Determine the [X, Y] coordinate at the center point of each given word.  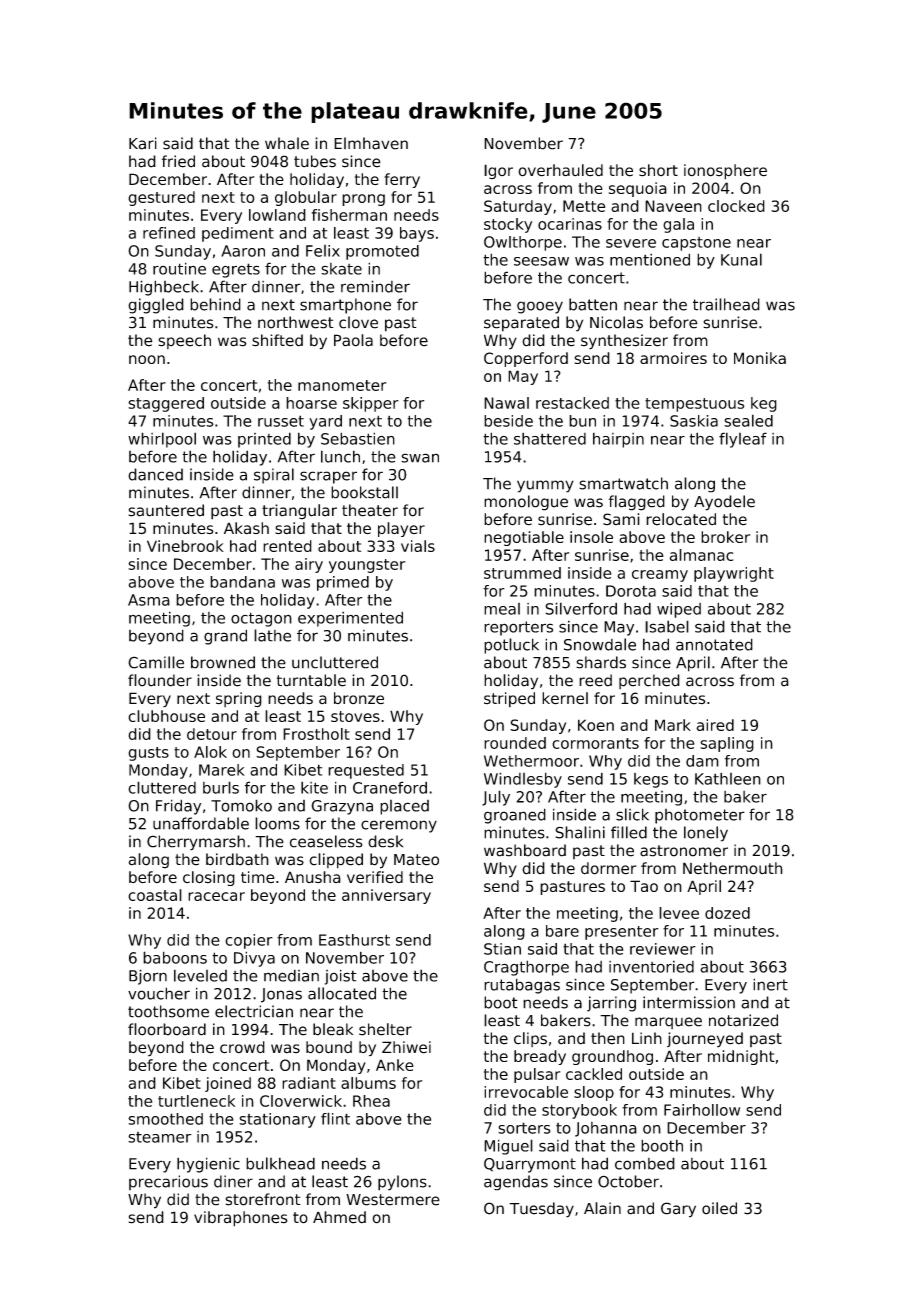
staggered [166, 404]
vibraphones [241, 1219]
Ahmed [339, 1217]
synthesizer [624, 342]
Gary [678, 1210]
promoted [382, 252]
